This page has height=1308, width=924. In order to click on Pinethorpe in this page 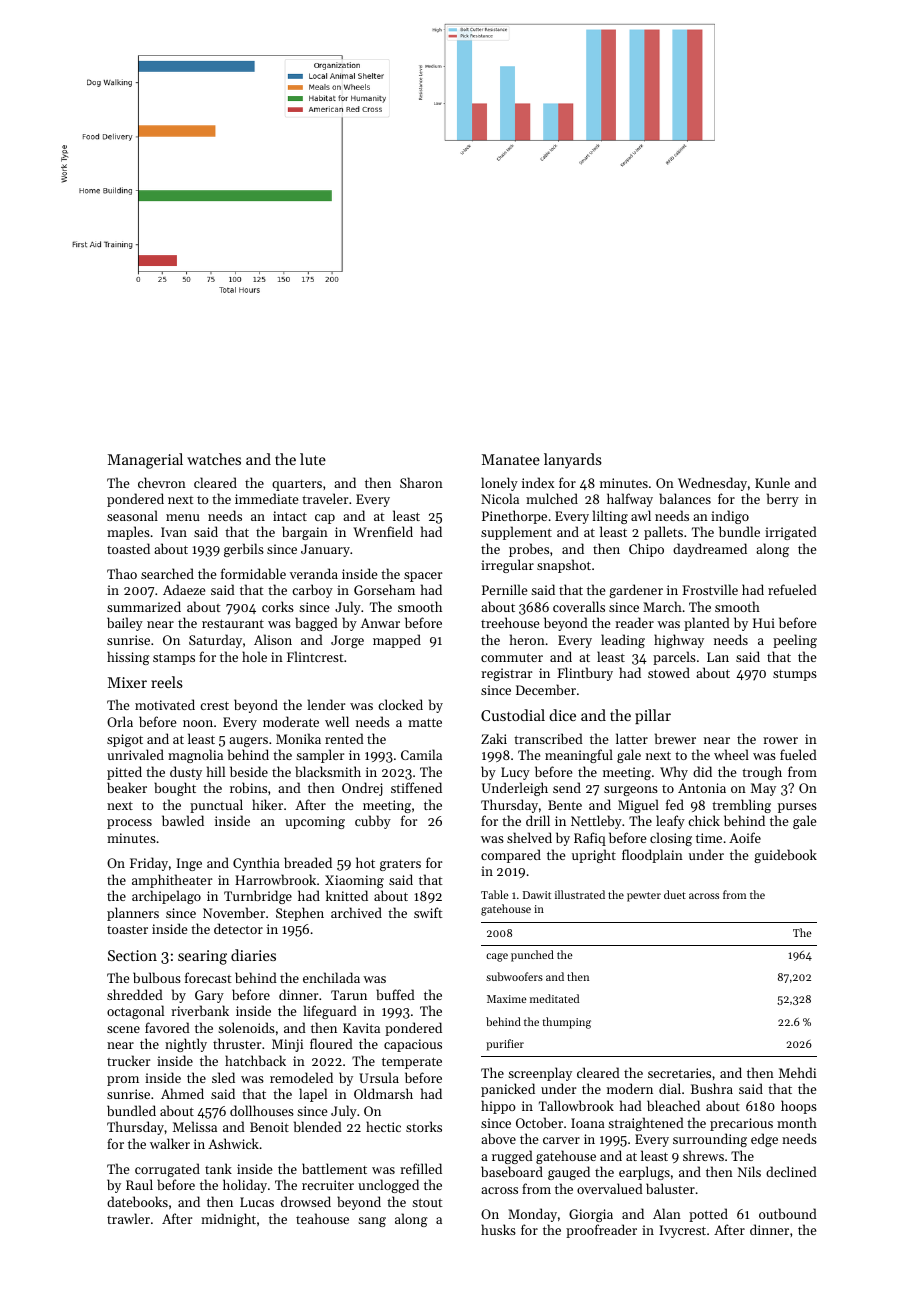, I will do `click(514, 517)`.
